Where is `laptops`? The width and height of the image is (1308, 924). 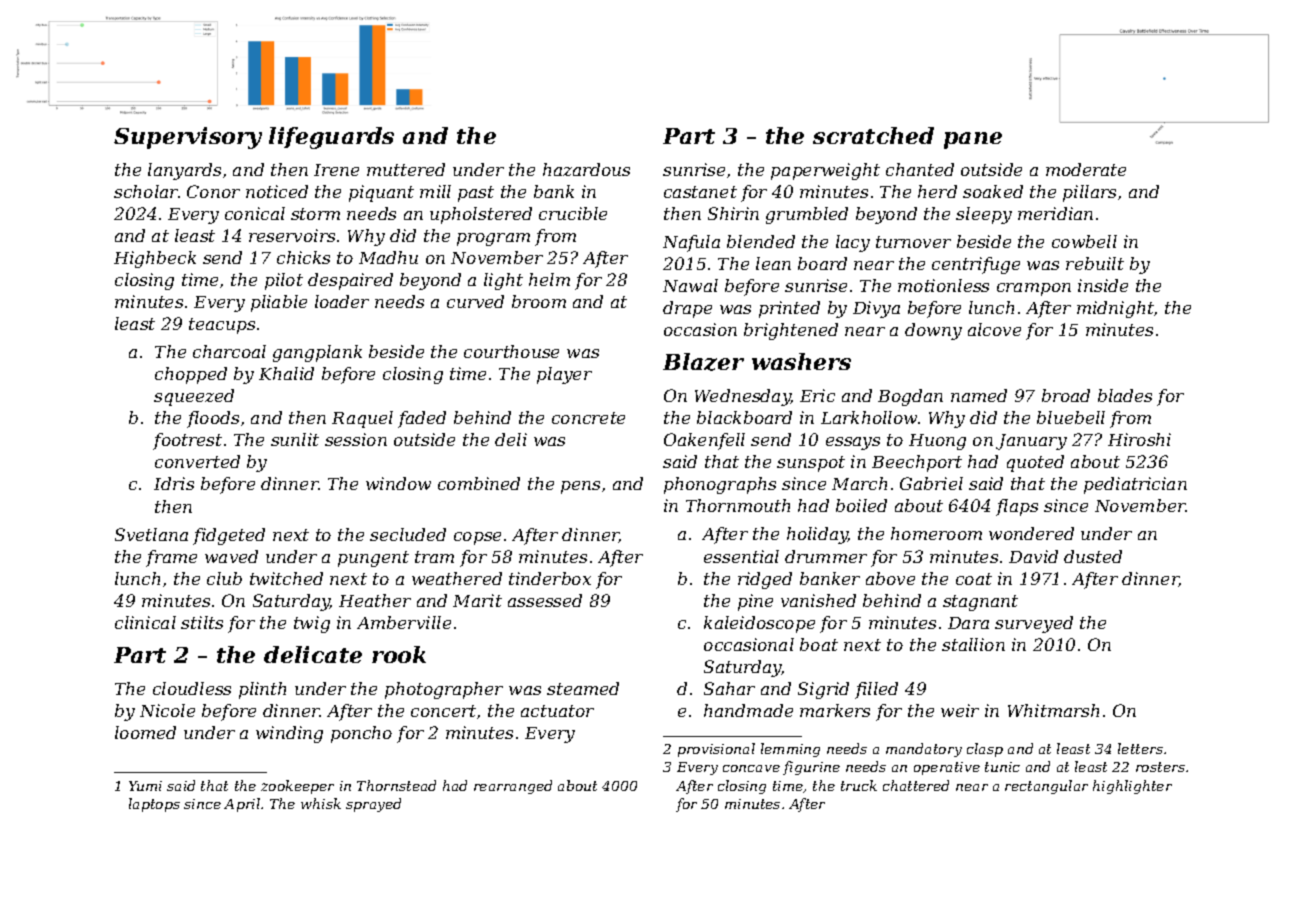 laptops is located at coordinates (154, 805).
